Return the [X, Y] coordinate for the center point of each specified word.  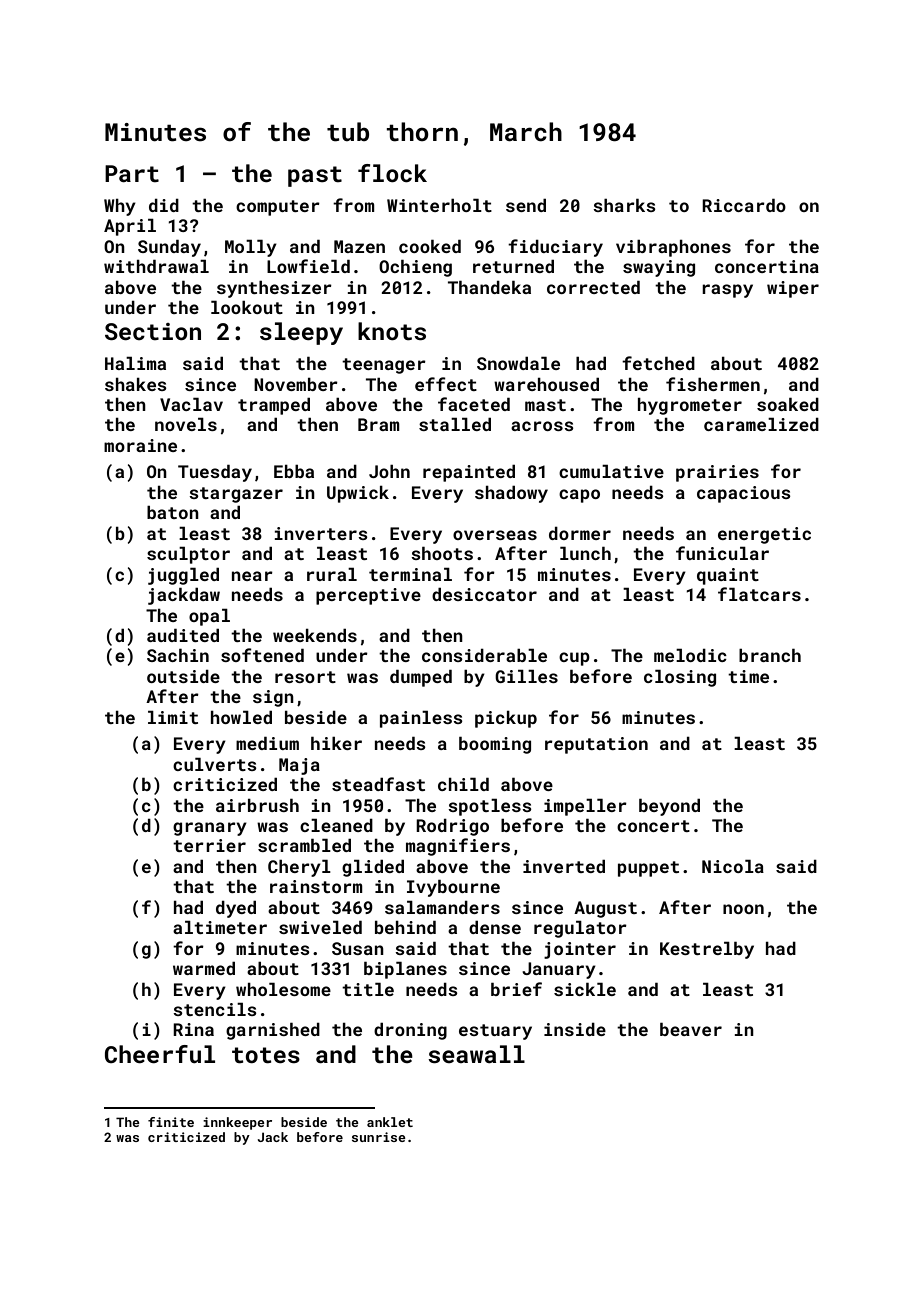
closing [680, 678]
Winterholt [439, 205]
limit [173, 717]
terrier [209, 845]
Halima [135, 363]
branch [770, 655]
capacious [744, 494]
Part [132, 173]
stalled [455, 424]
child [463, 784]
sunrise [379, 1137]
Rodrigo [452, 827]
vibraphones [673, 248]
